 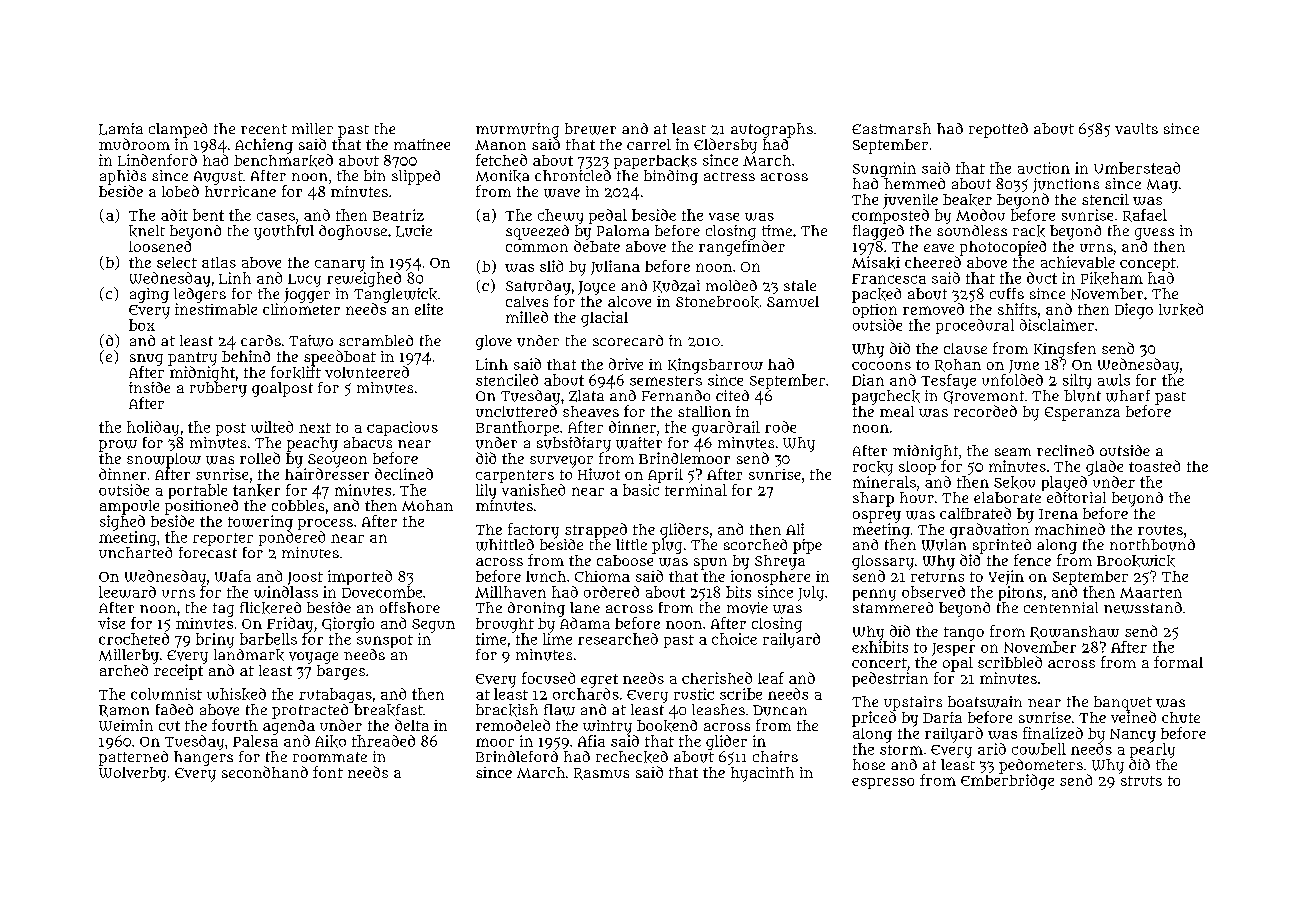 I want to click on hairdresser, so click(x=327, y=474).
